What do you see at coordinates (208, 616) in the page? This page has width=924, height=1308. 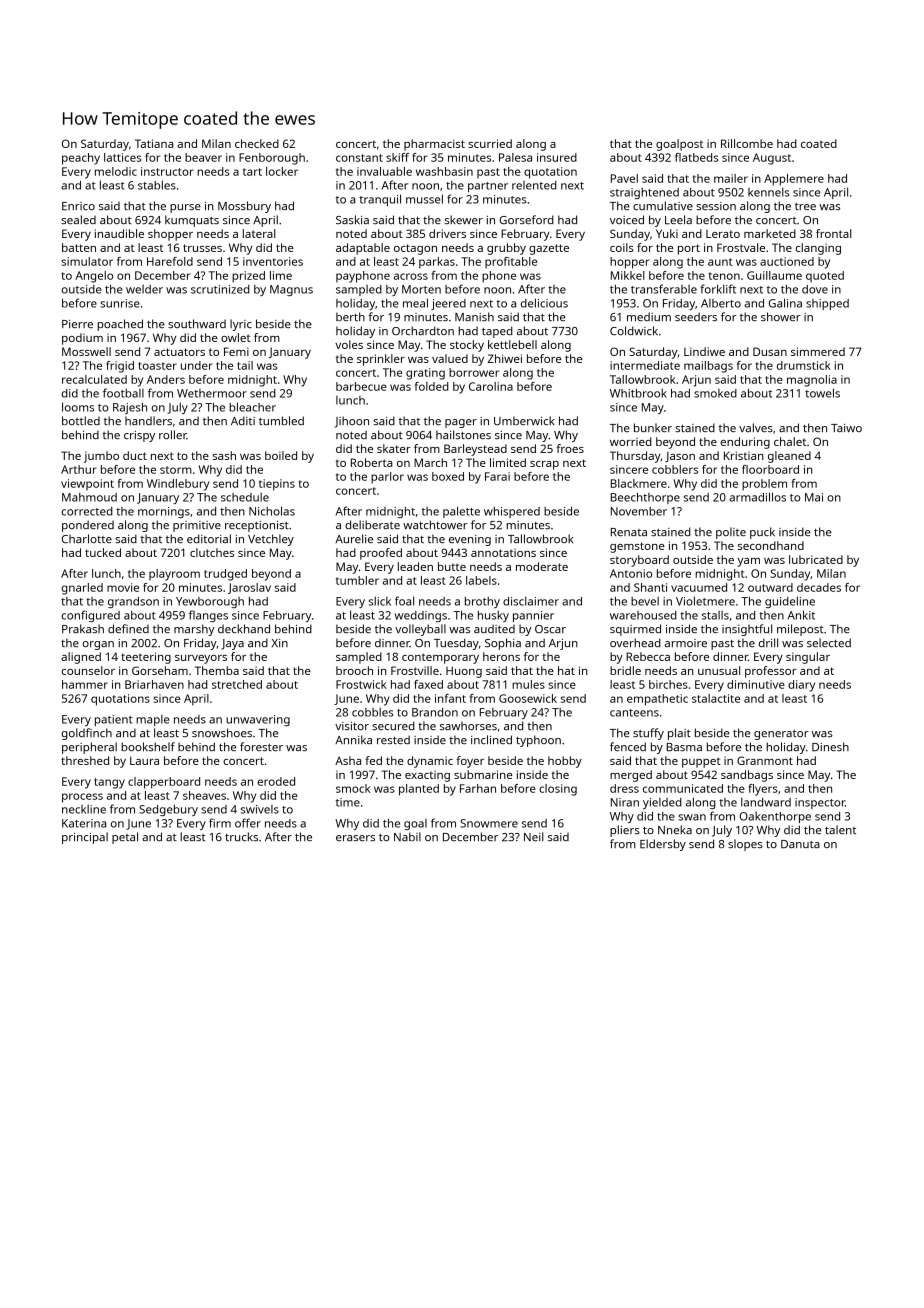 I see `flanges` at bounding box center [208, 616].
